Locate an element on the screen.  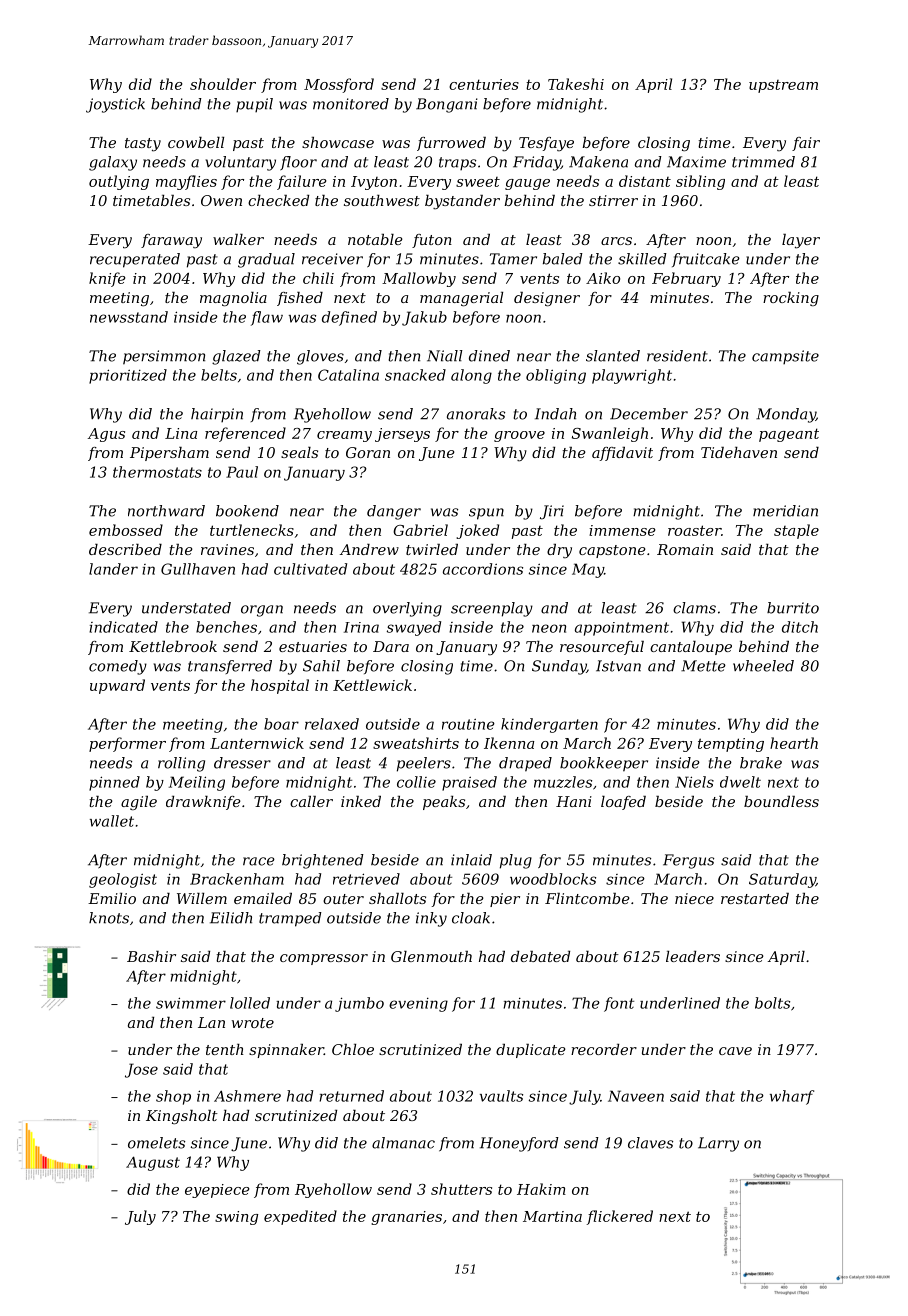
Jose is located at coordinates (141, 1070).
